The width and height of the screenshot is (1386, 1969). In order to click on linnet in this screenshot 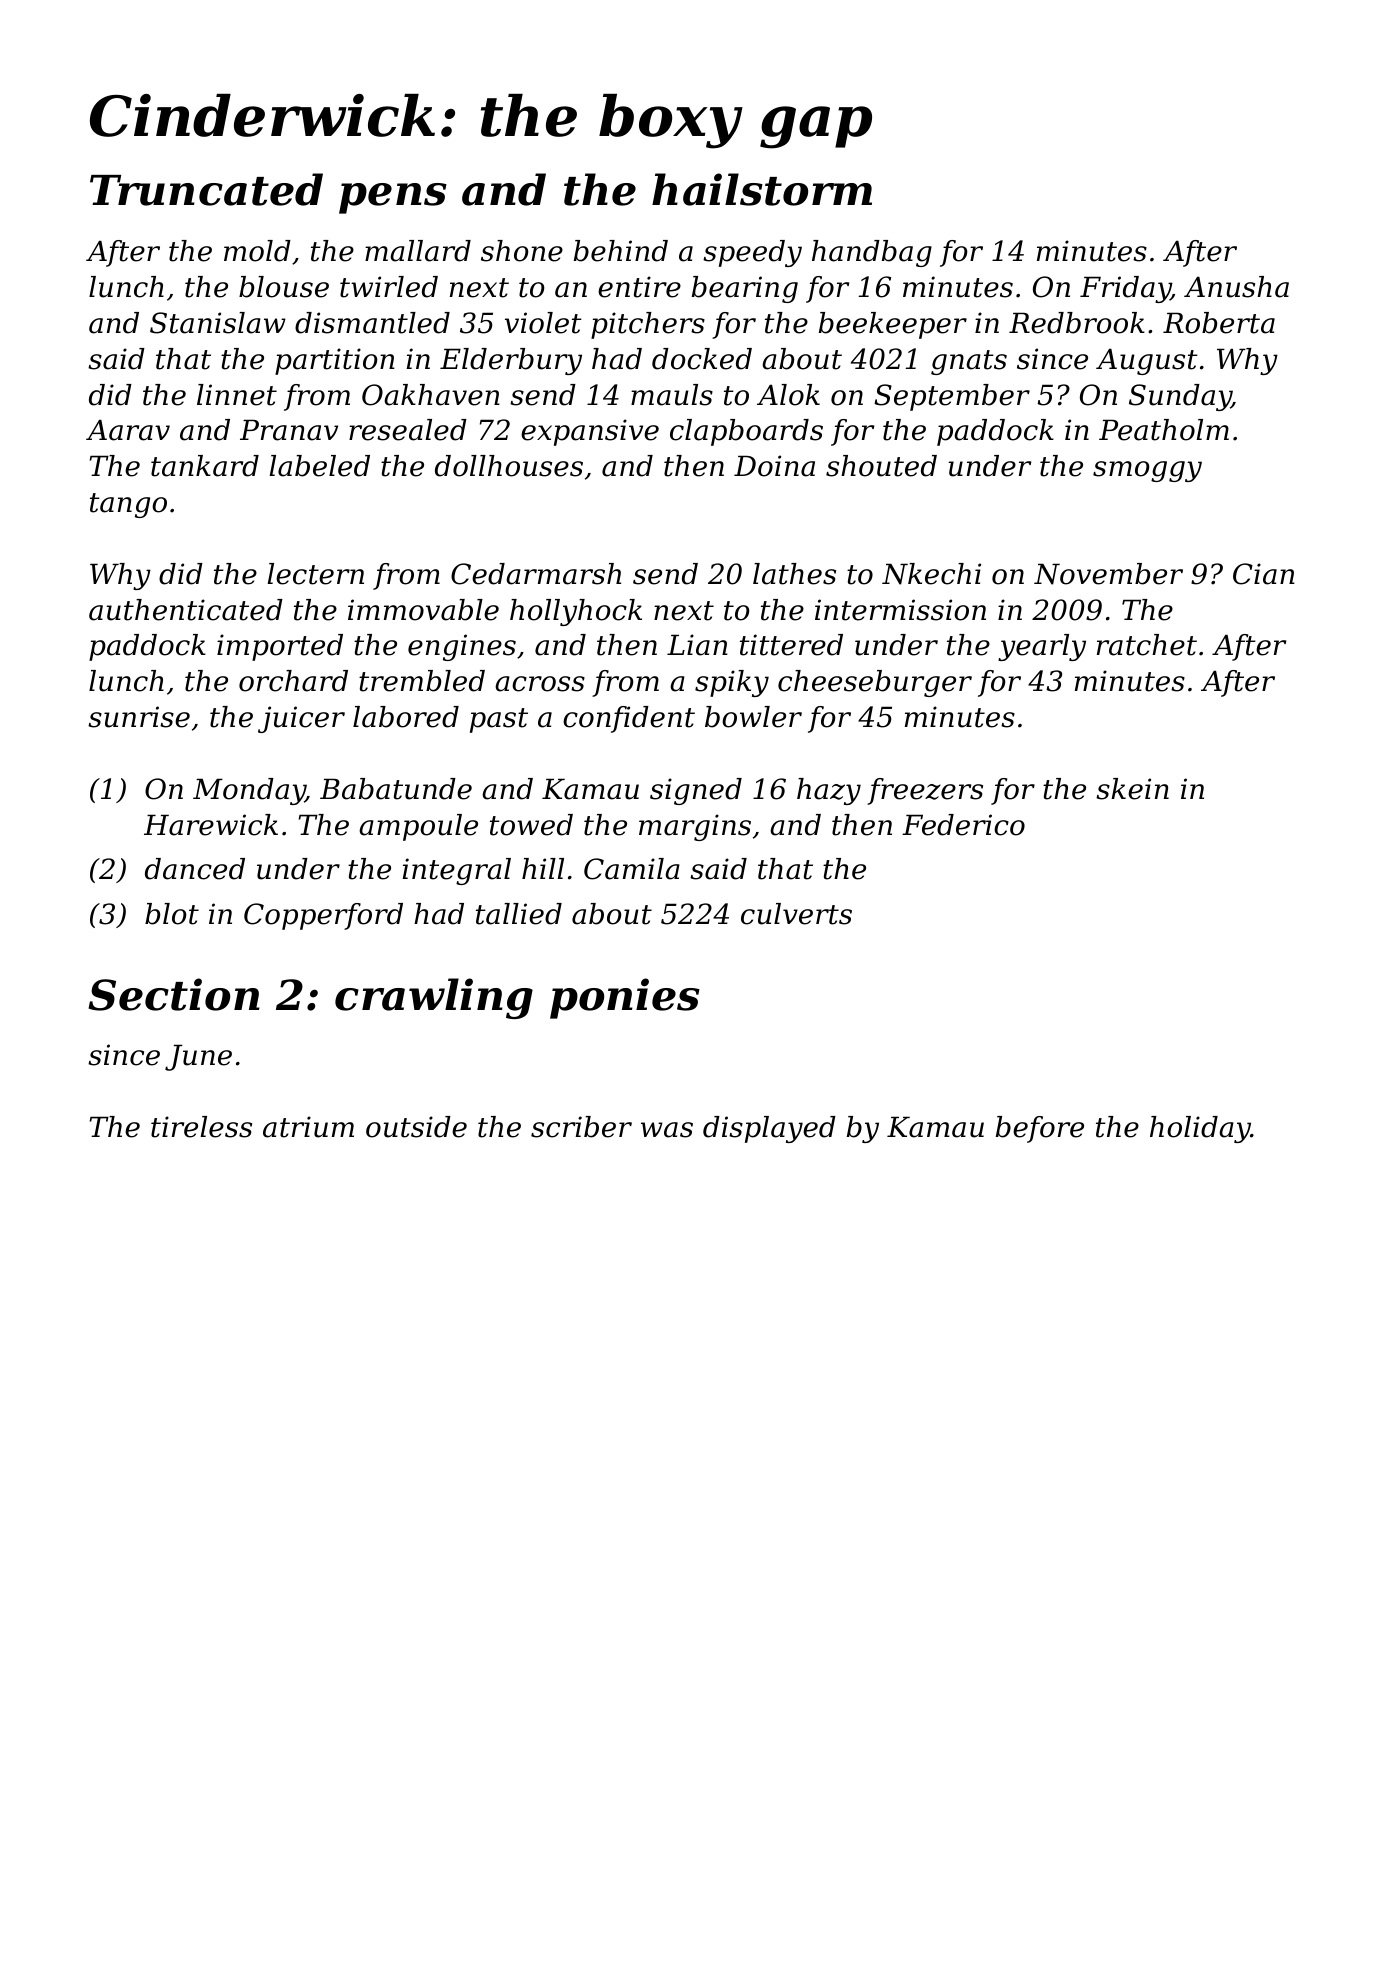, I will do `click(237, 395)`.
